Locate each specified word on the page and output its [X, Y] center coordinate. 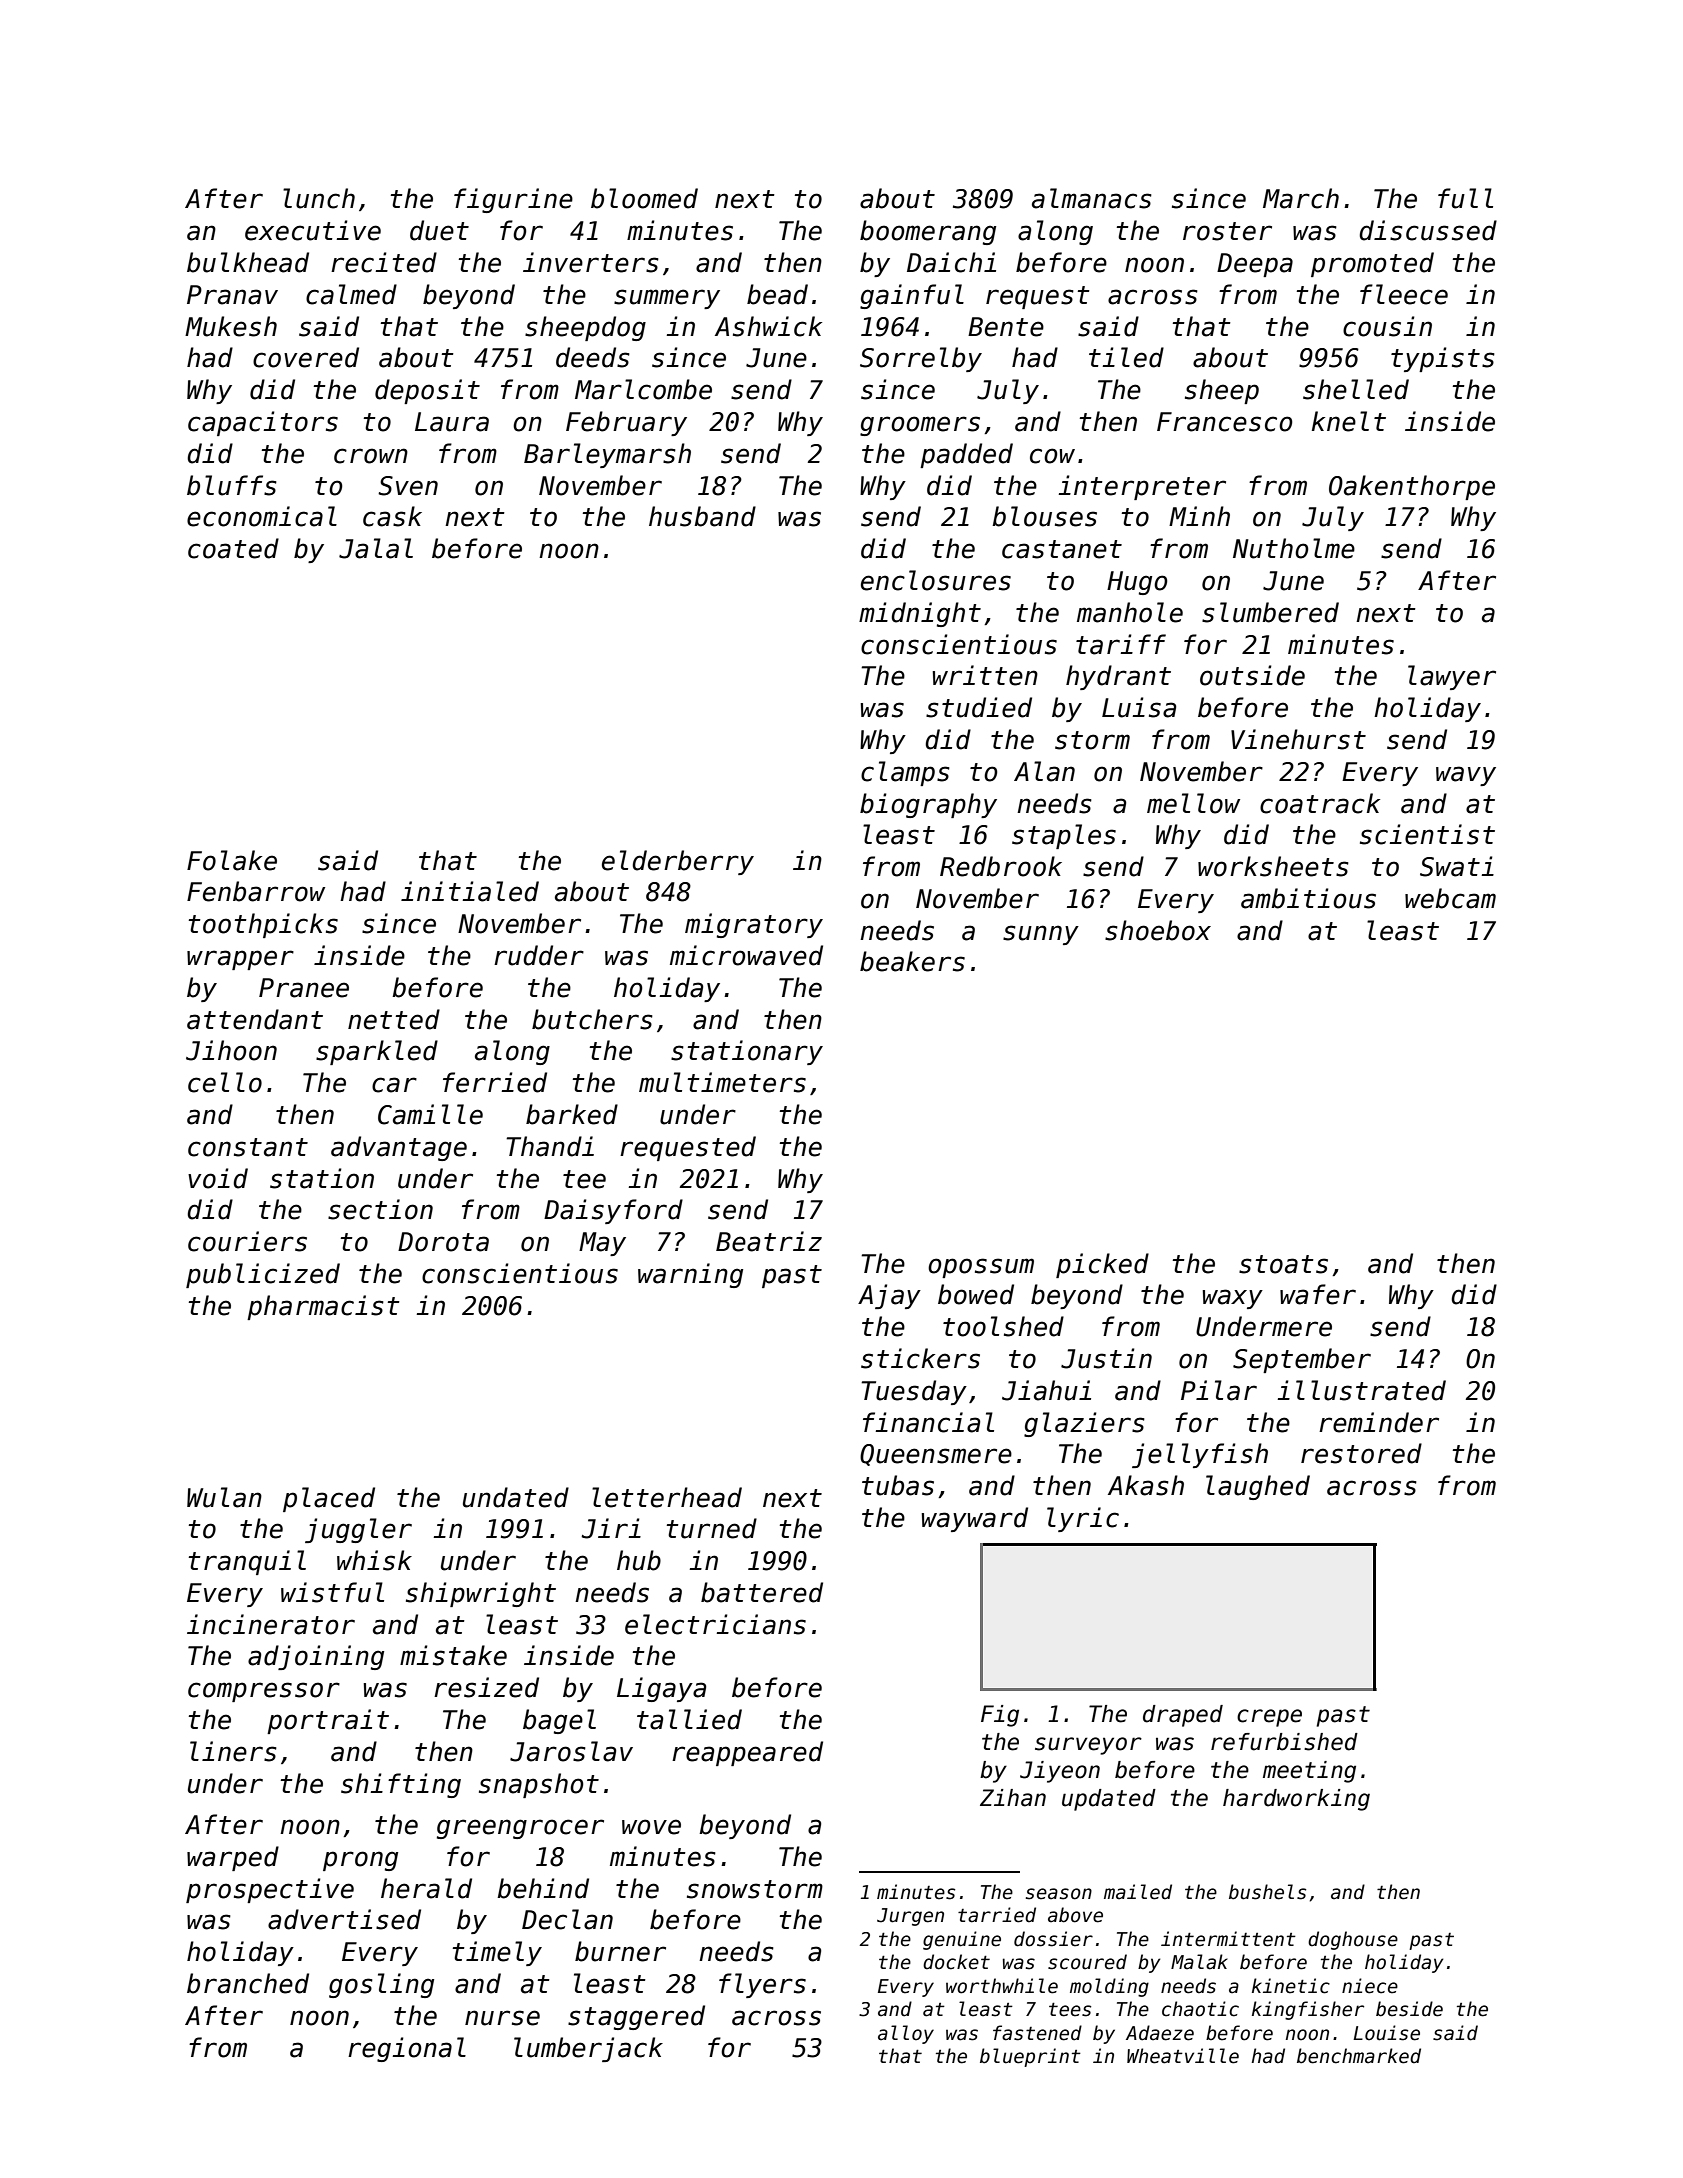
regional [407, 2049]
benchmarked [1359, 2056]
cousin [1387, 326]
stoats [1283, 1264]
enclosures [936, 580]
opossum [981, 1268]
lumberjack [588, 2049]
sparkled [377, 1052]
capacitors [263, 423]
